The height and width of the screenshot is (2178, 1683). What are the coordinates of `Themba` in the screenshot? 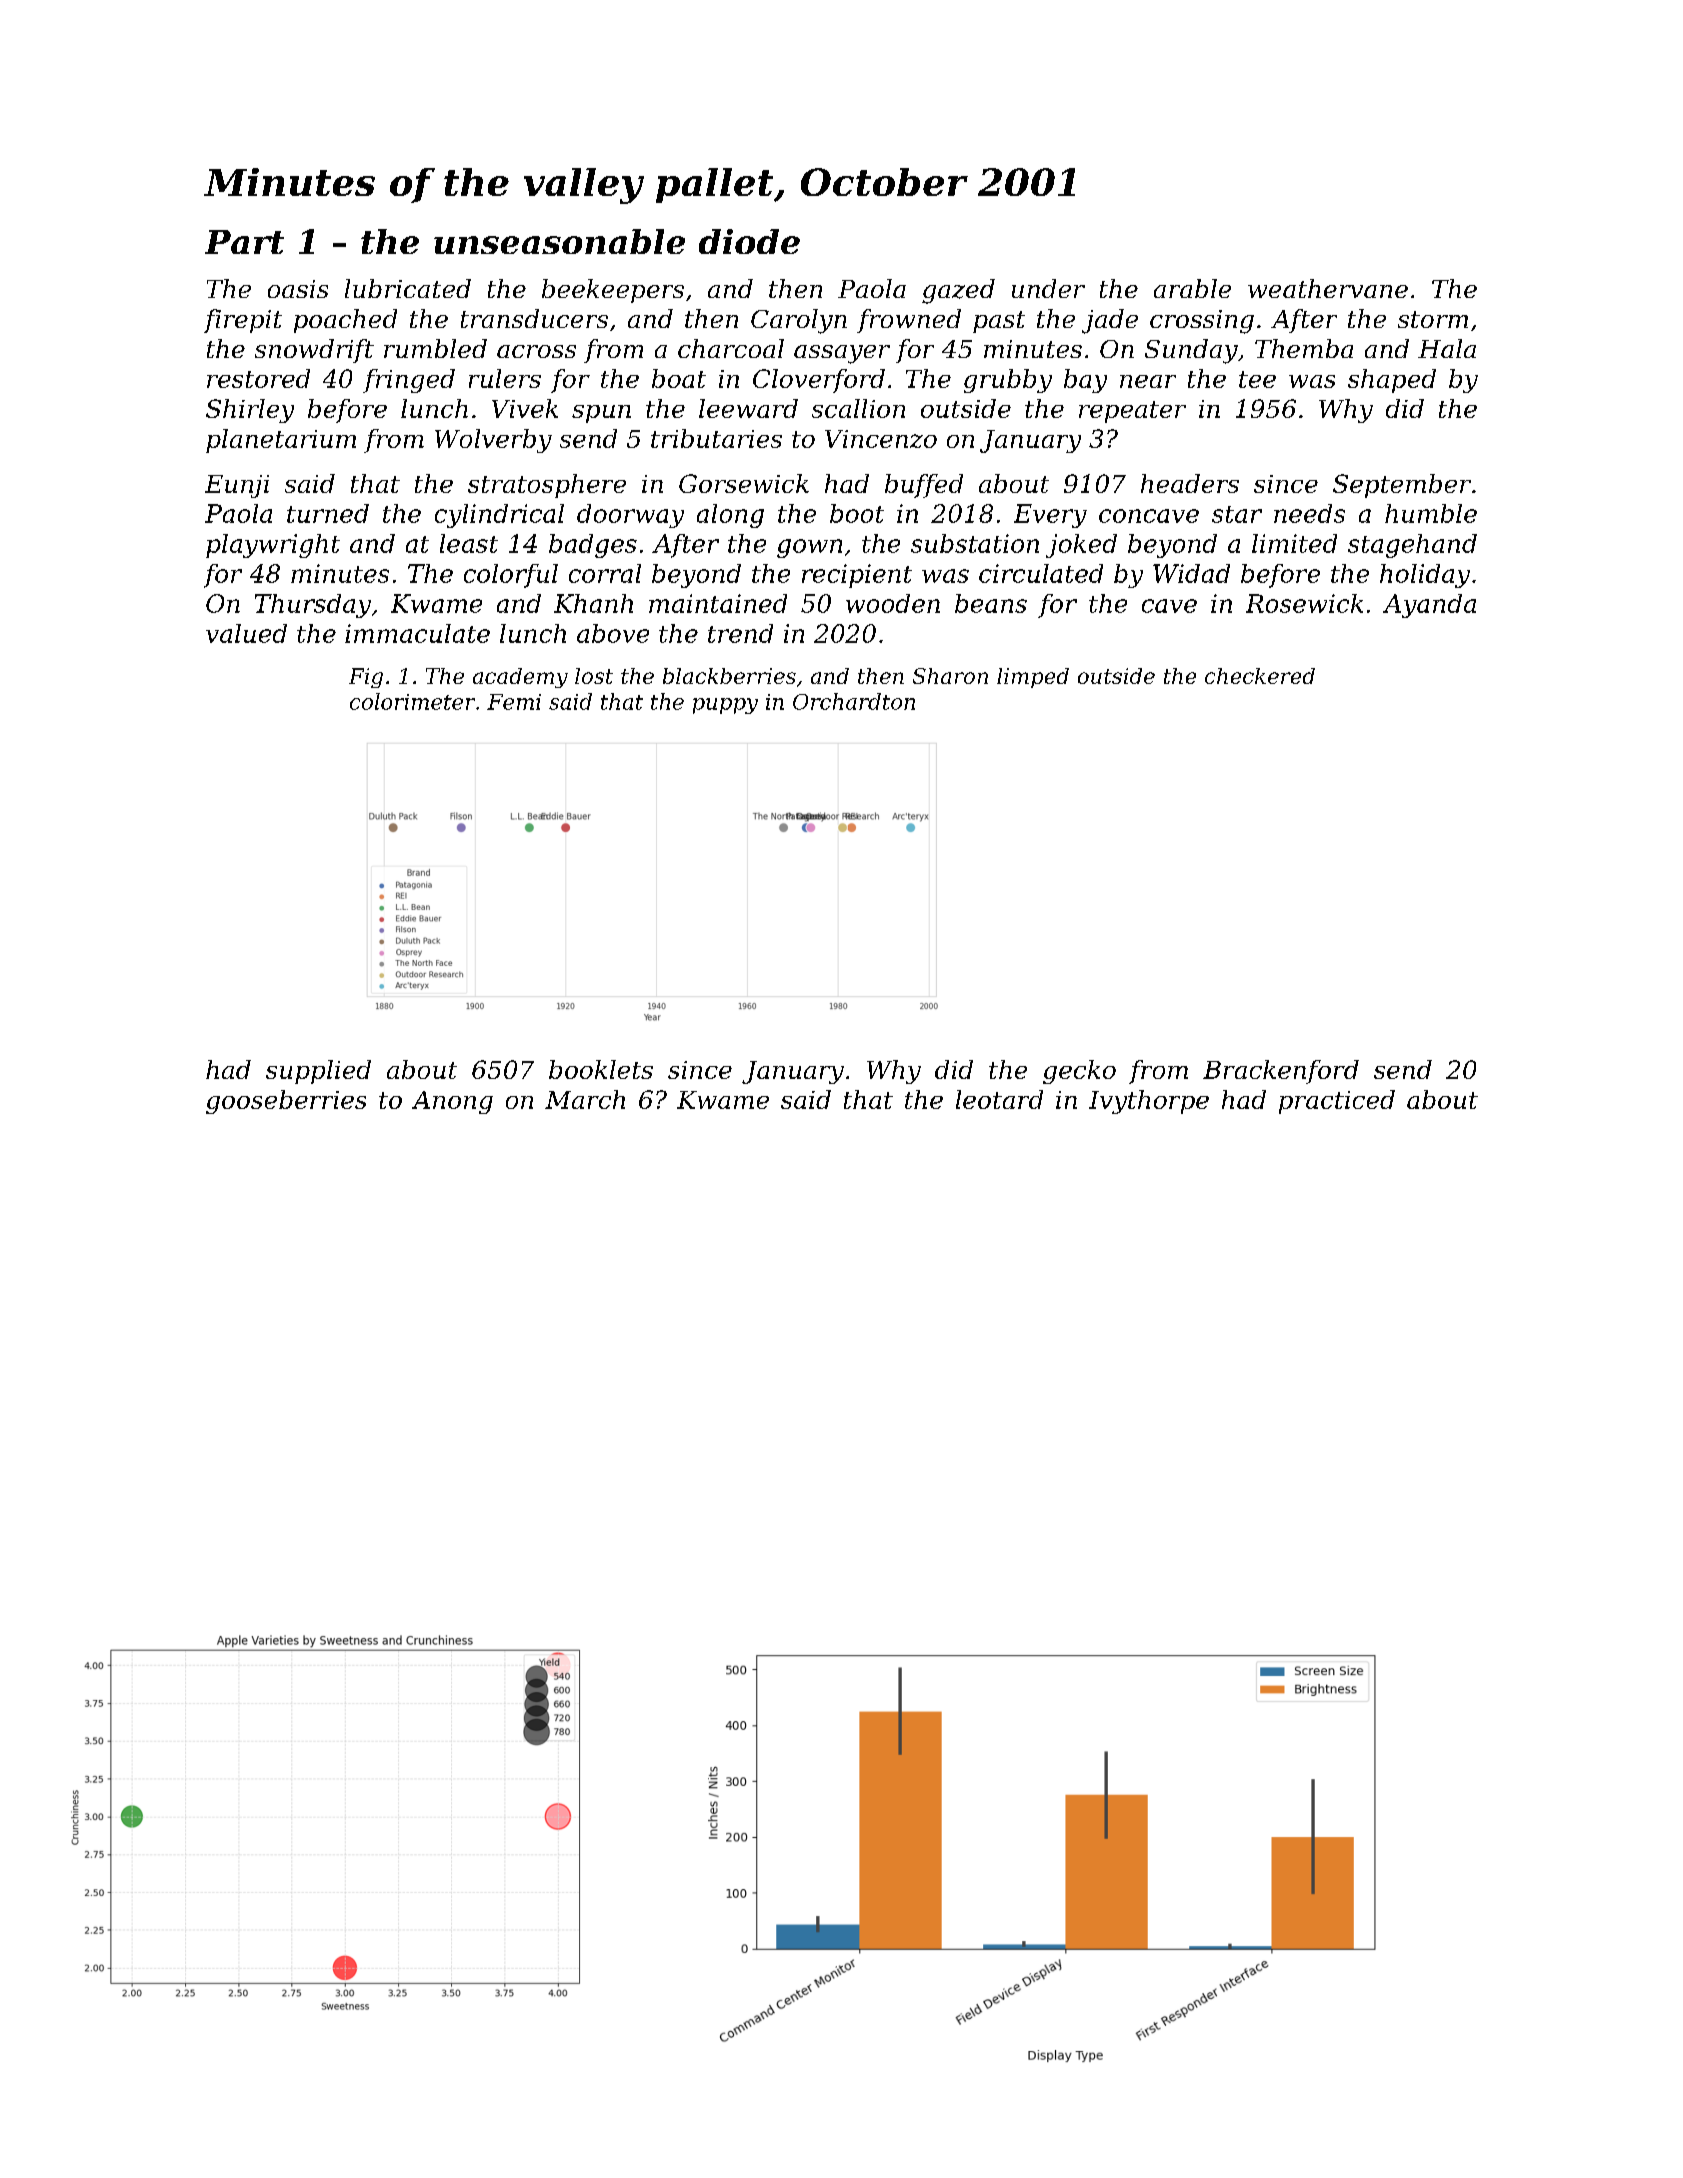 It's located at (1304, 348).
